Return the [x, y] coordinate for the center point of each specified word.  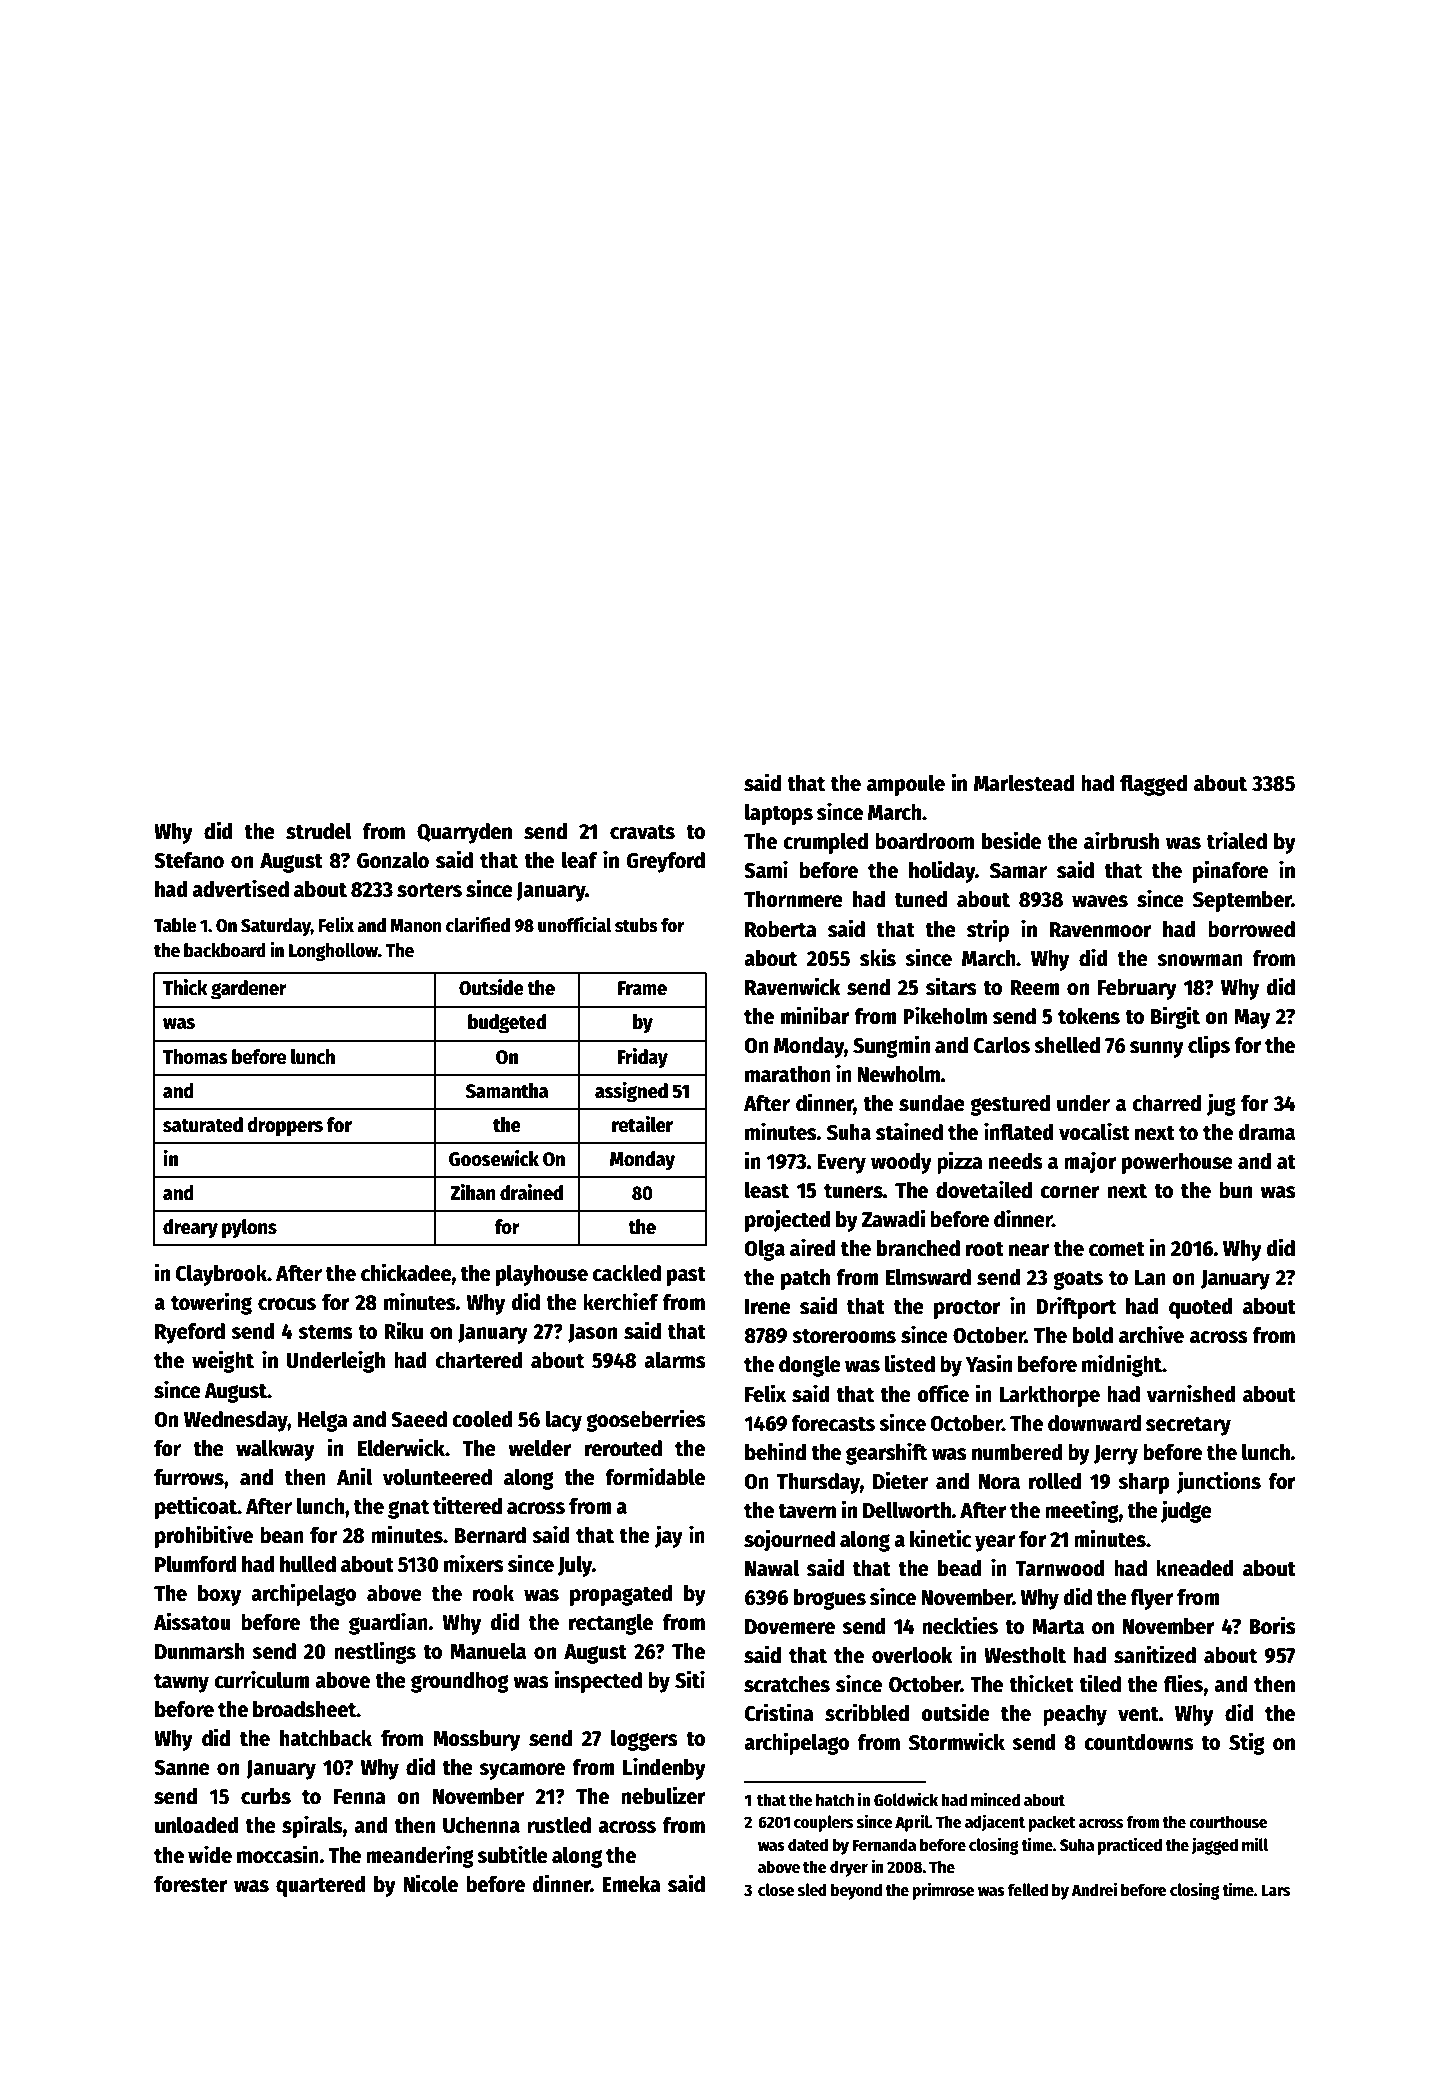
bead [960, 1568]
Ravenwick [793, 986]
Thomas [195, 1057]
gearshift [886, 1453]
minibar [815, 1015]
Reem [1035, 988]
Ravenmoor [1100, 930]
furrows [189, 1477]
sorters [429, 890]
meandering [420, 1856]
